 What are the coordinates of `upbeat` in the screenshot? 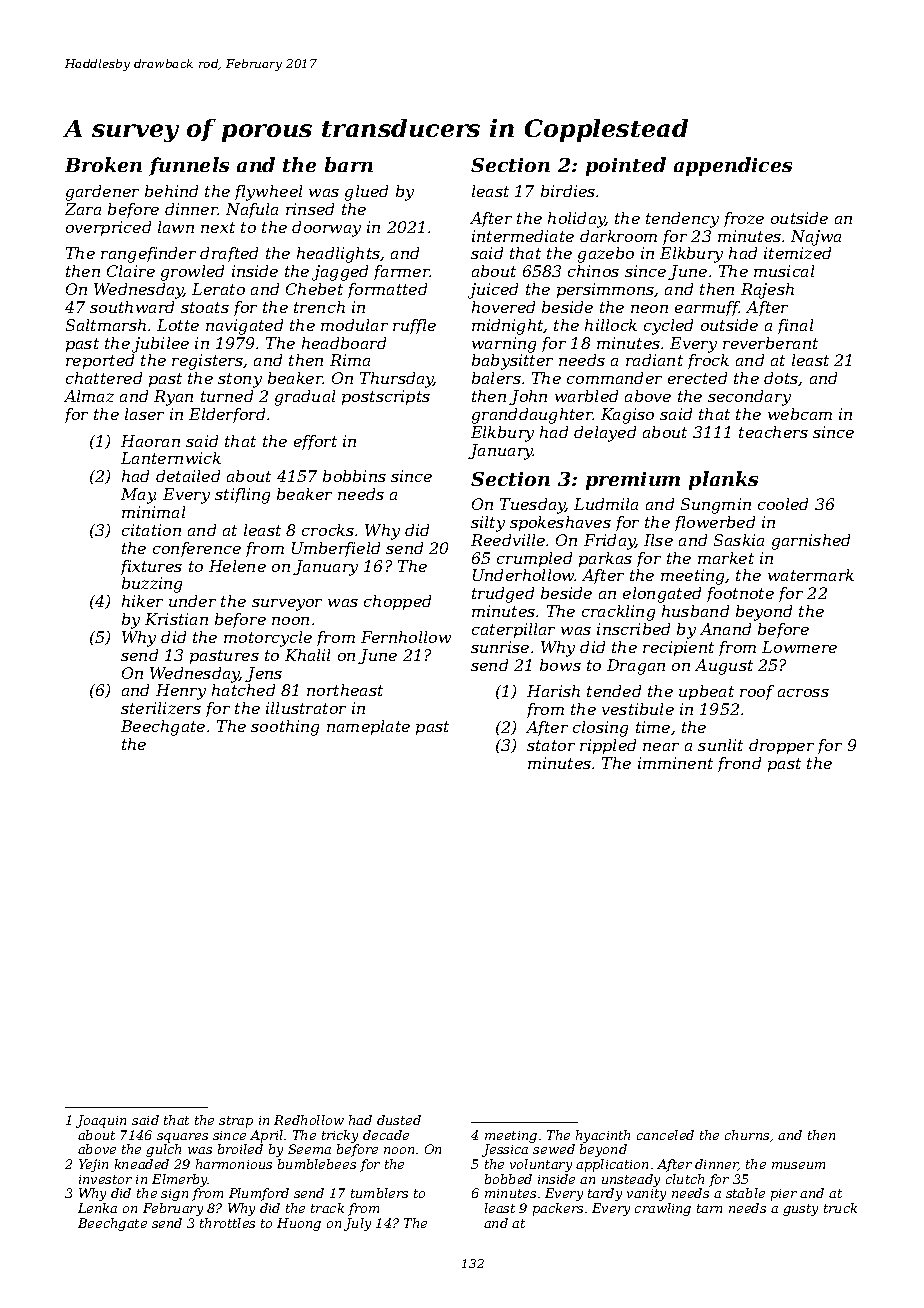 It's located at (706, 692).
